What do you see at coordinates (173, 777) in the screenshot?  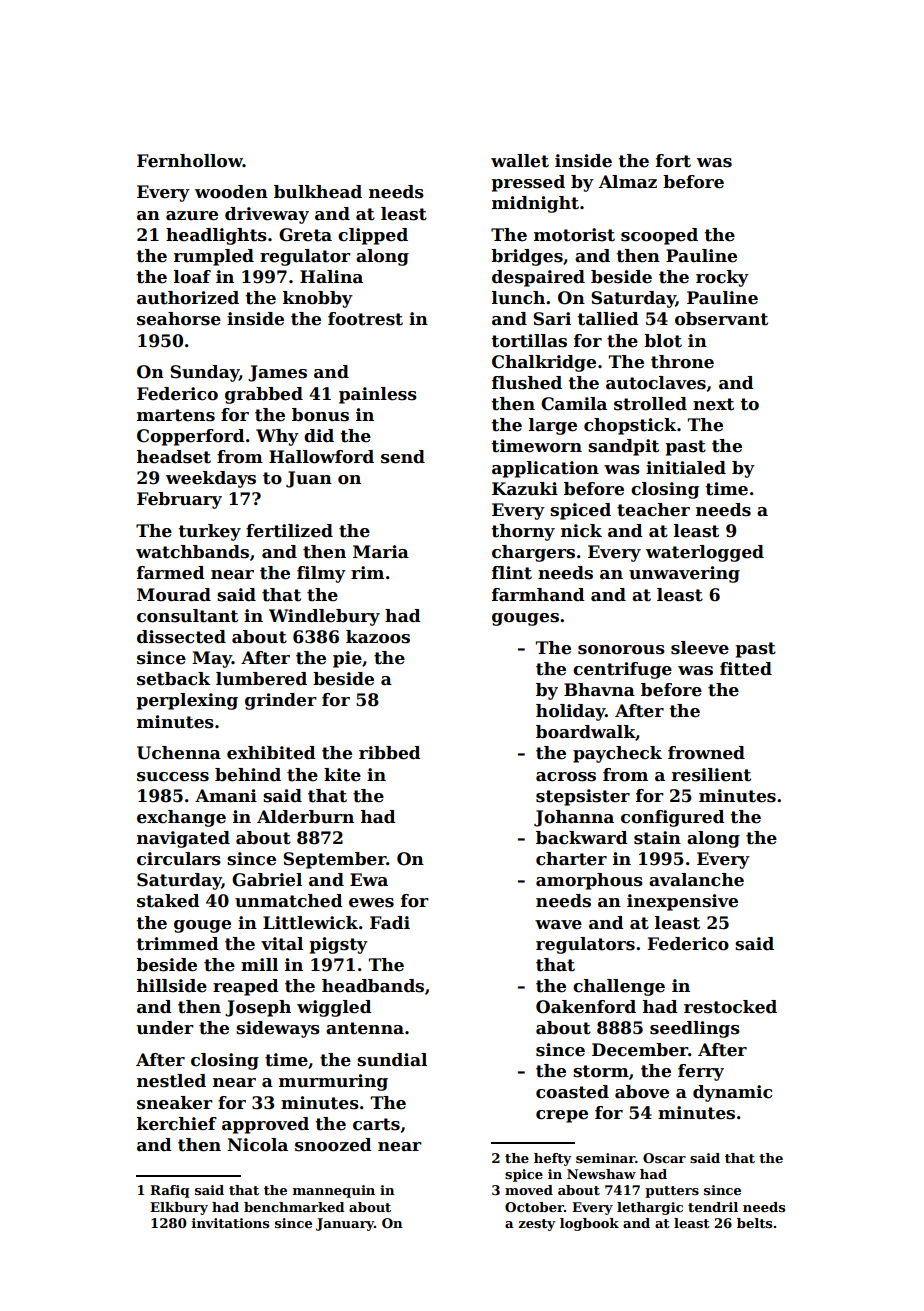 I see `success` at bounding box center [173, 777].
